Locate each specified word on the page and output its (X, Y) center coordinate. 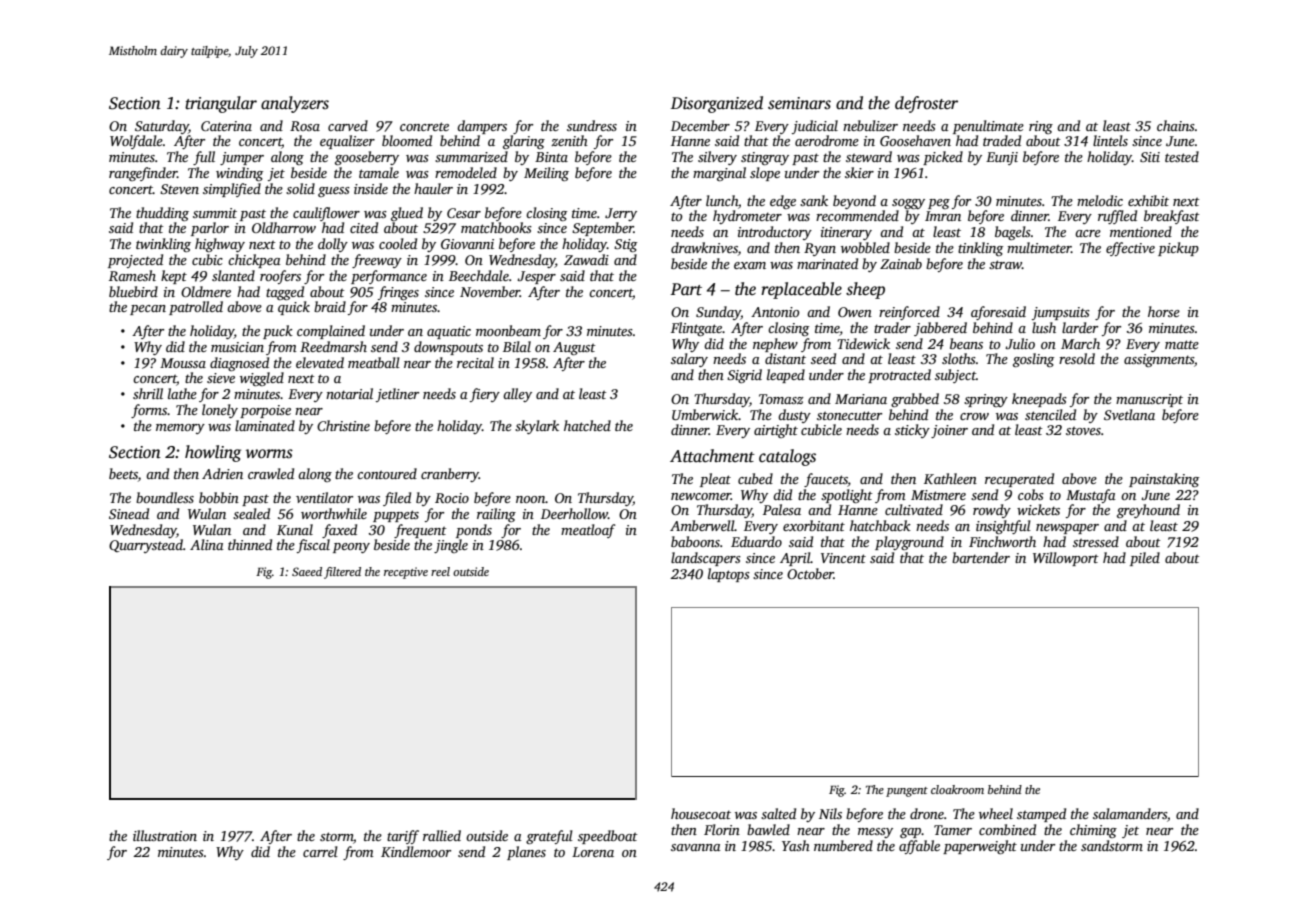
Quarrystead (146, 546)
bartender (981, 557)
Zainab (901, 263)
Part (686, 289)
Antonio (775, 312)
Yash (796, 845)
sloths (959, 358)
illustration (165, 835)
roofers (280, 277)
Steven (179, 189)
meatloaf (588, 531)
